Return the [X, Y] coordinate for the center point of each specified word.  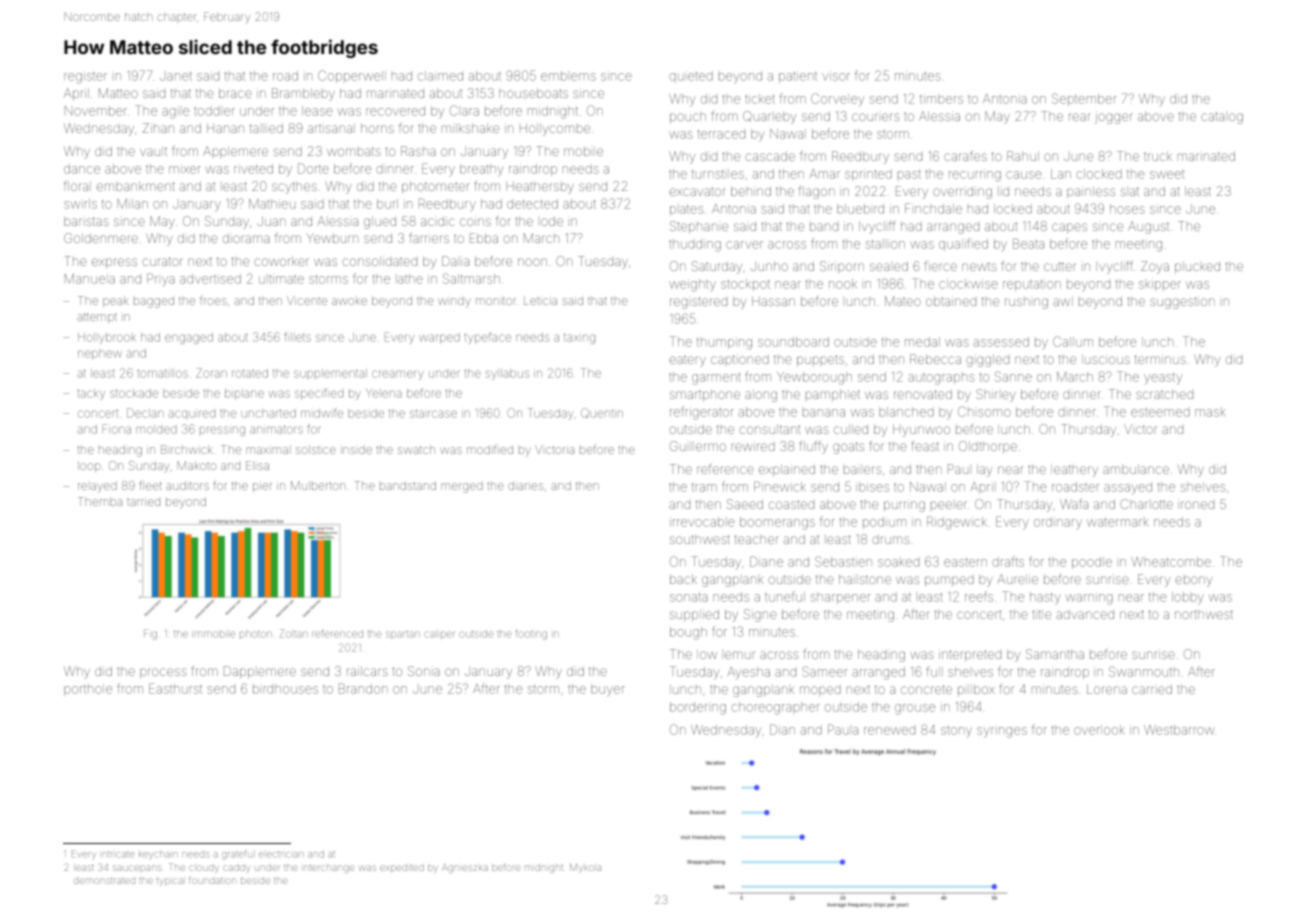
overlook [1099, 730]
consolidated [379, 261]
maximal [267, 450]
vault [153, 151]
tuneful [785, 596]
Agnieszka [465, 868]
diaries [525, 485]
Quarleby [769, 117]
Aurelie [1017, 579]
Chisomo [984, 411]
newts [979, 266]
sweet [1167, 175]
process [163, 673]
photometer [435, 187]
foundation [212, 880]
